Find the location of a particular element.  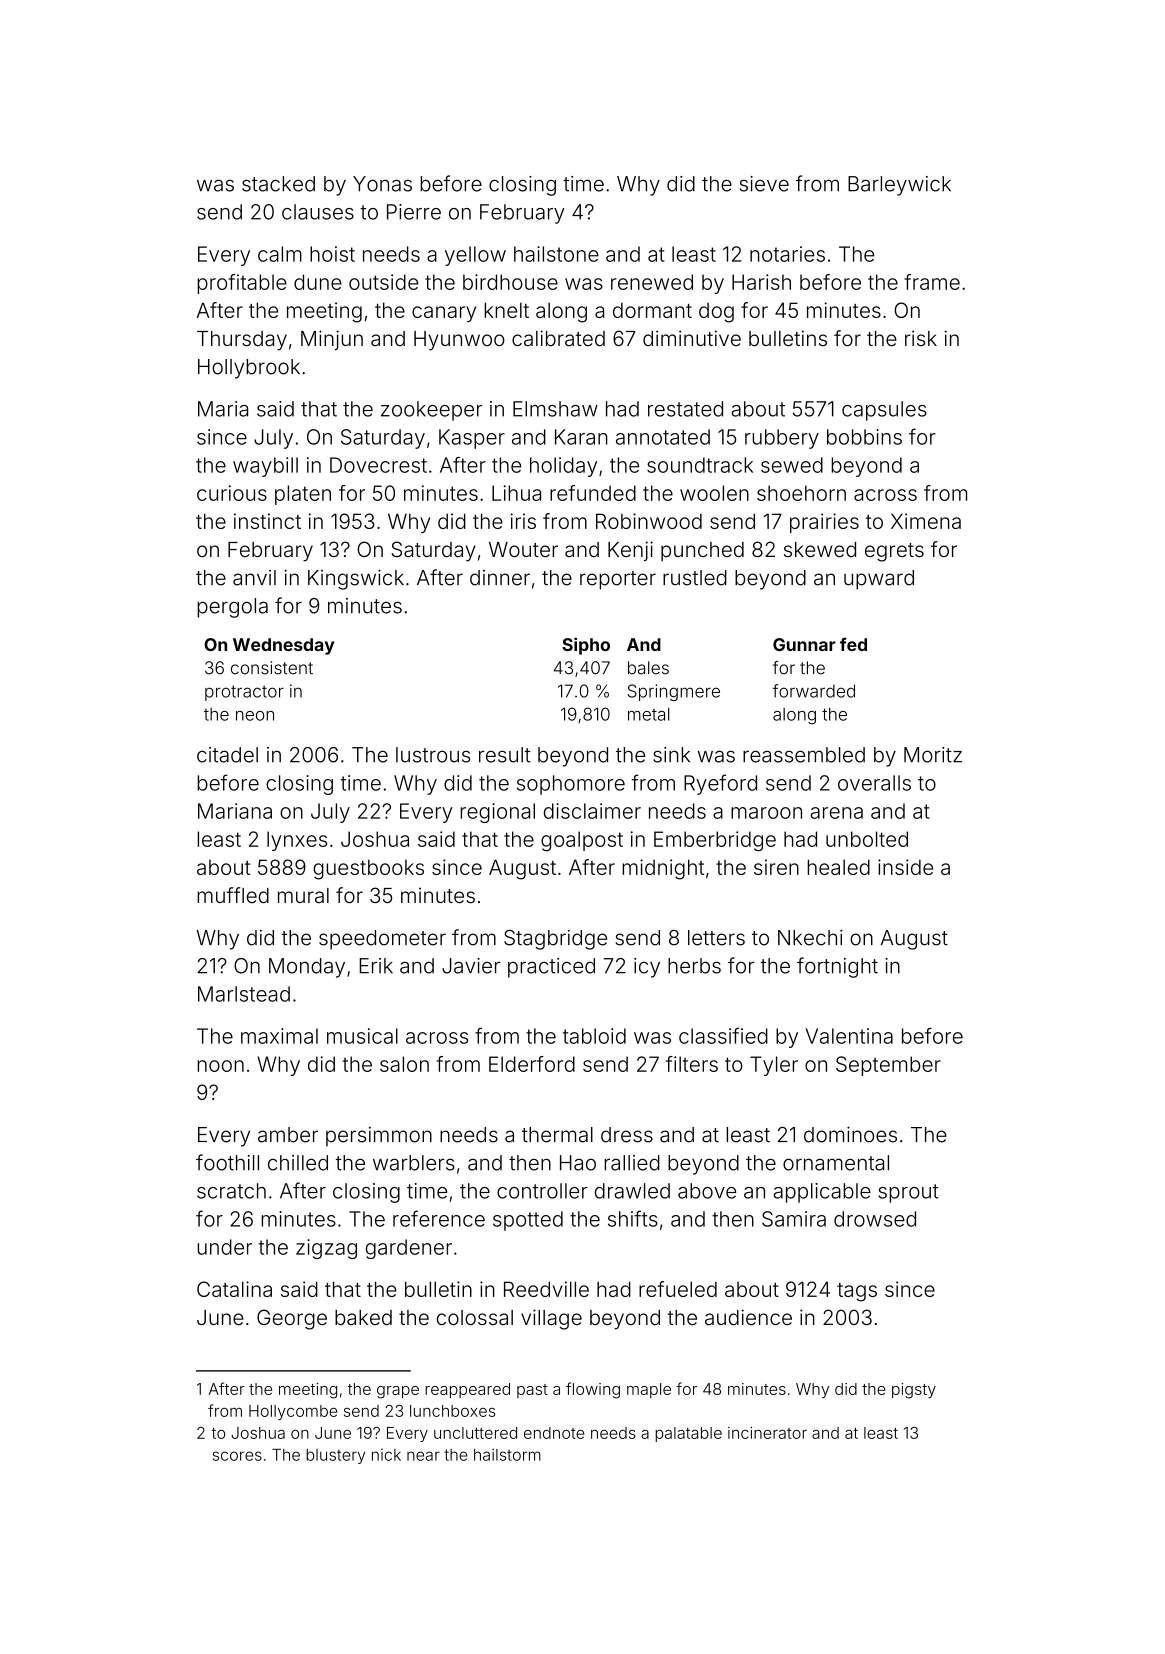

profitable is located at coordinates (242, 284).
